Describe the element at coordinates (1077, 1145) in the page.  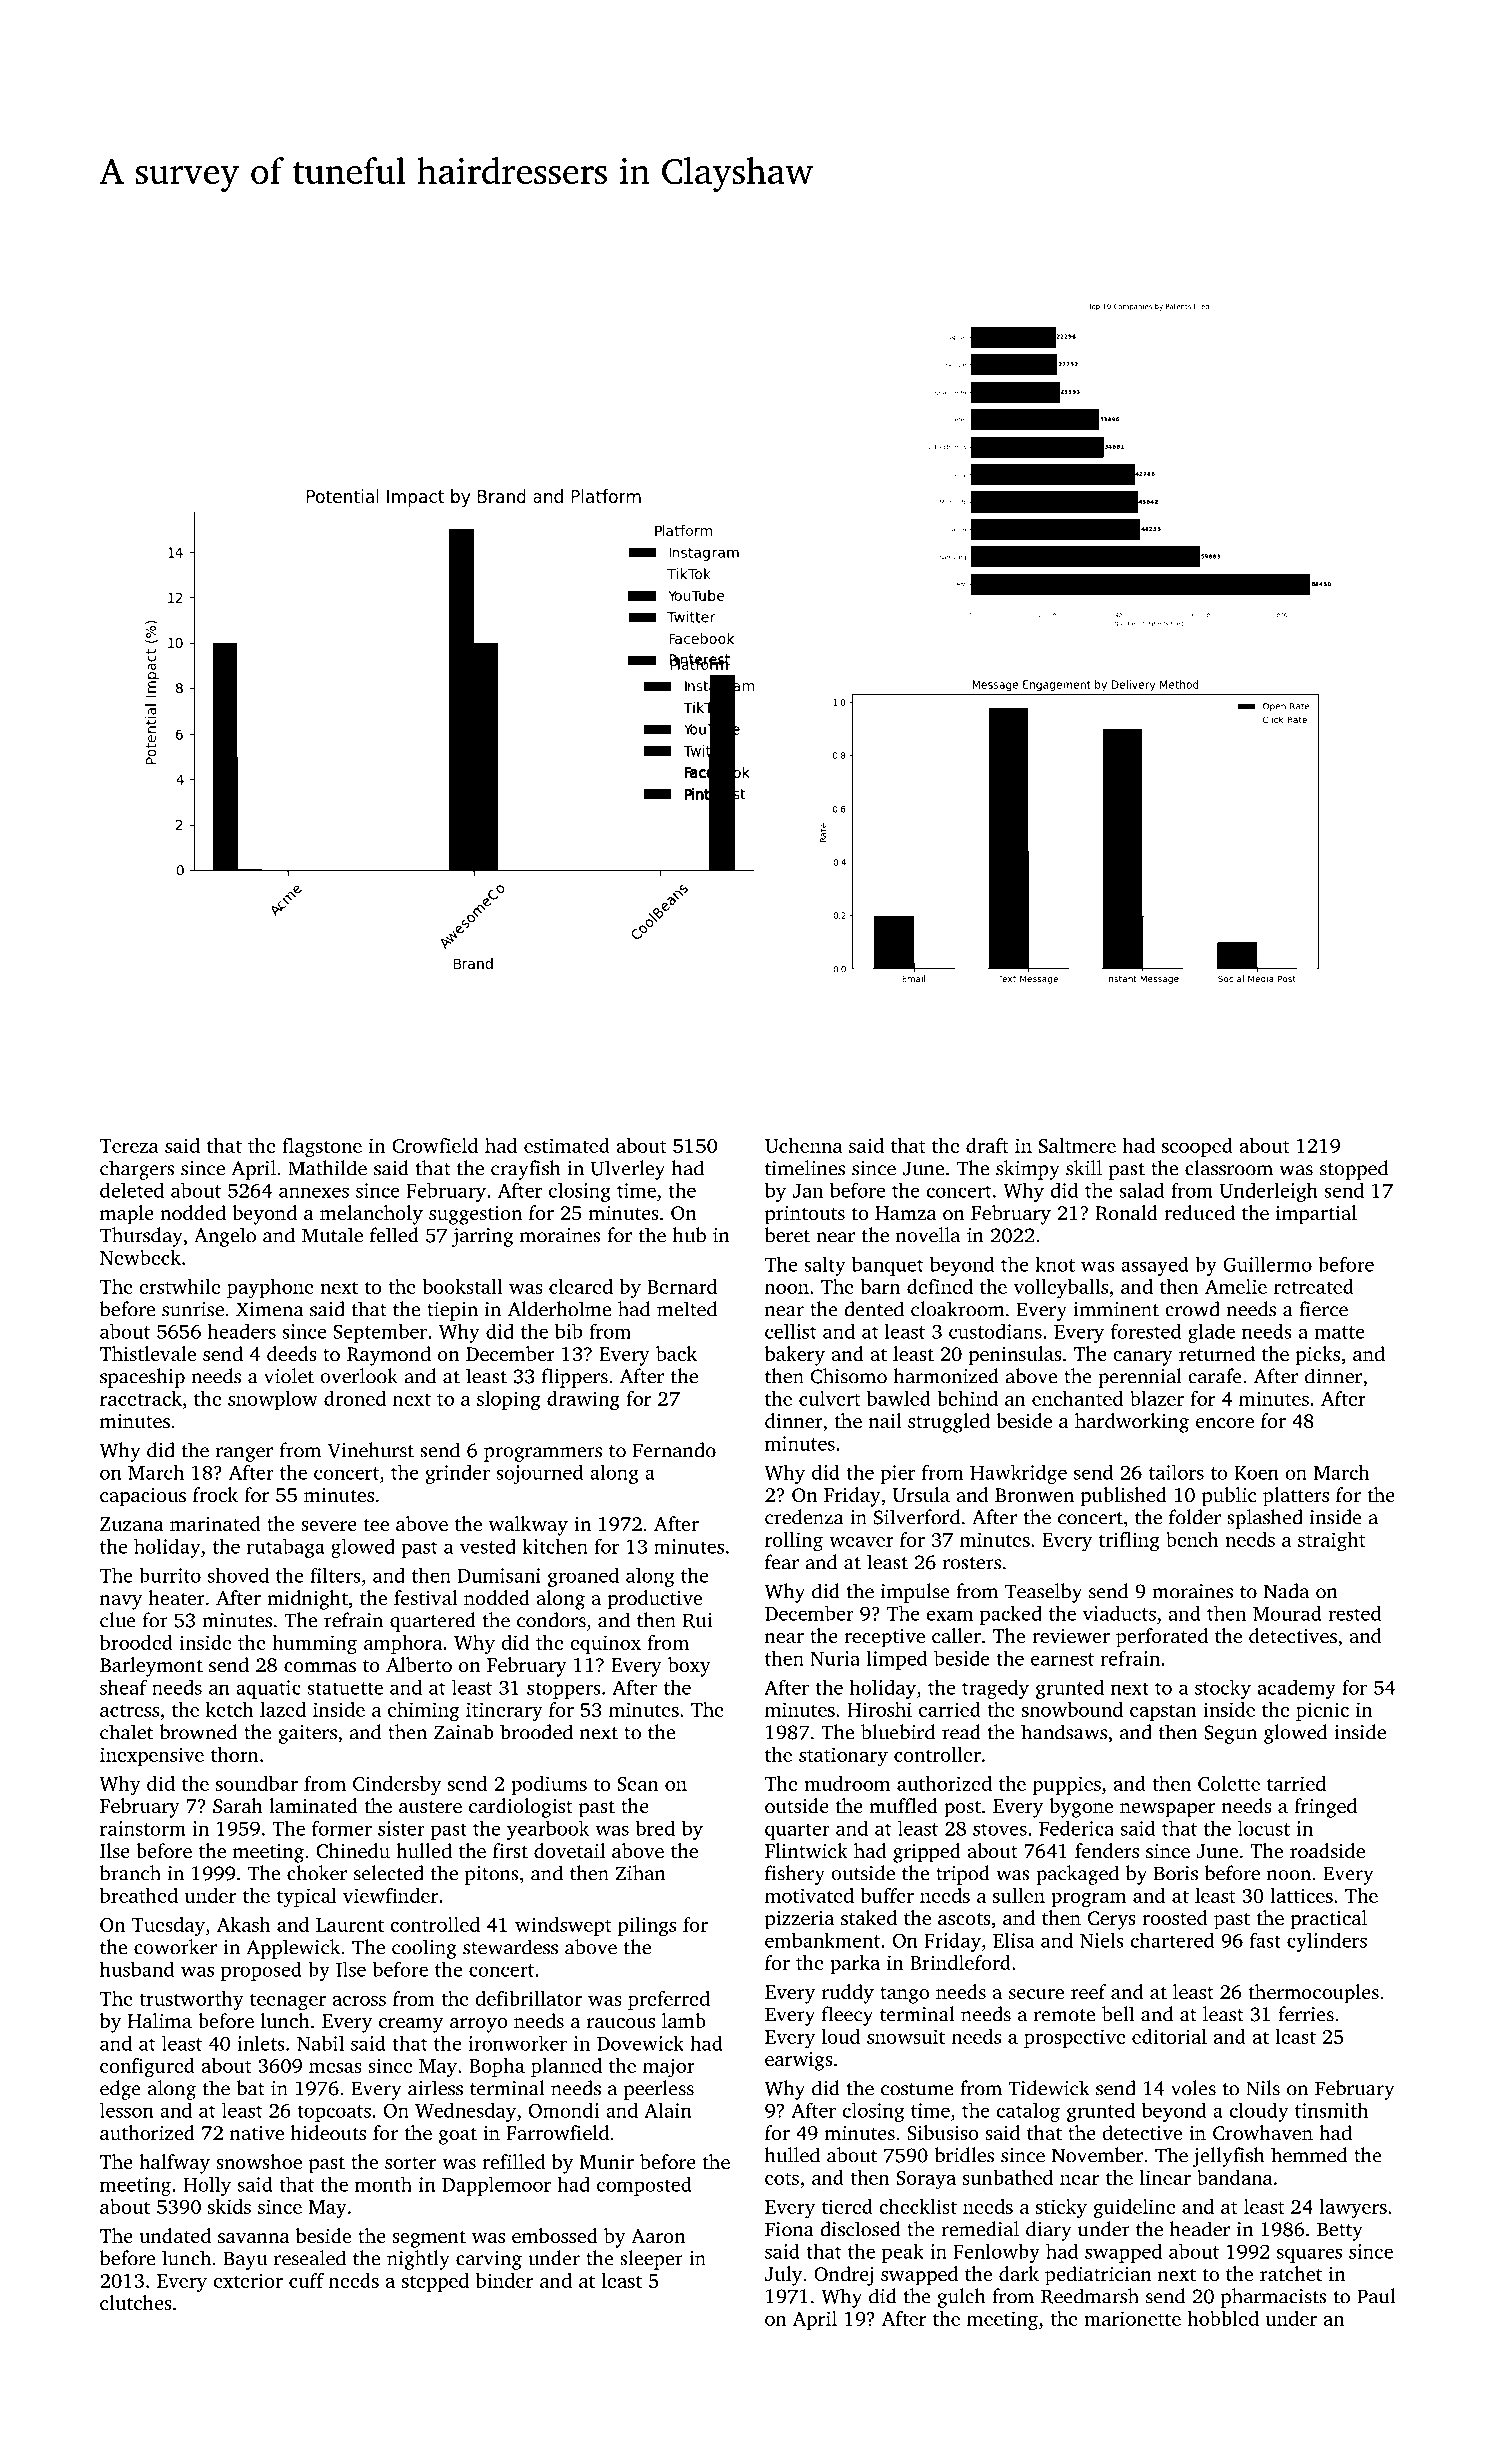
I see `Saltmere` at that location.
